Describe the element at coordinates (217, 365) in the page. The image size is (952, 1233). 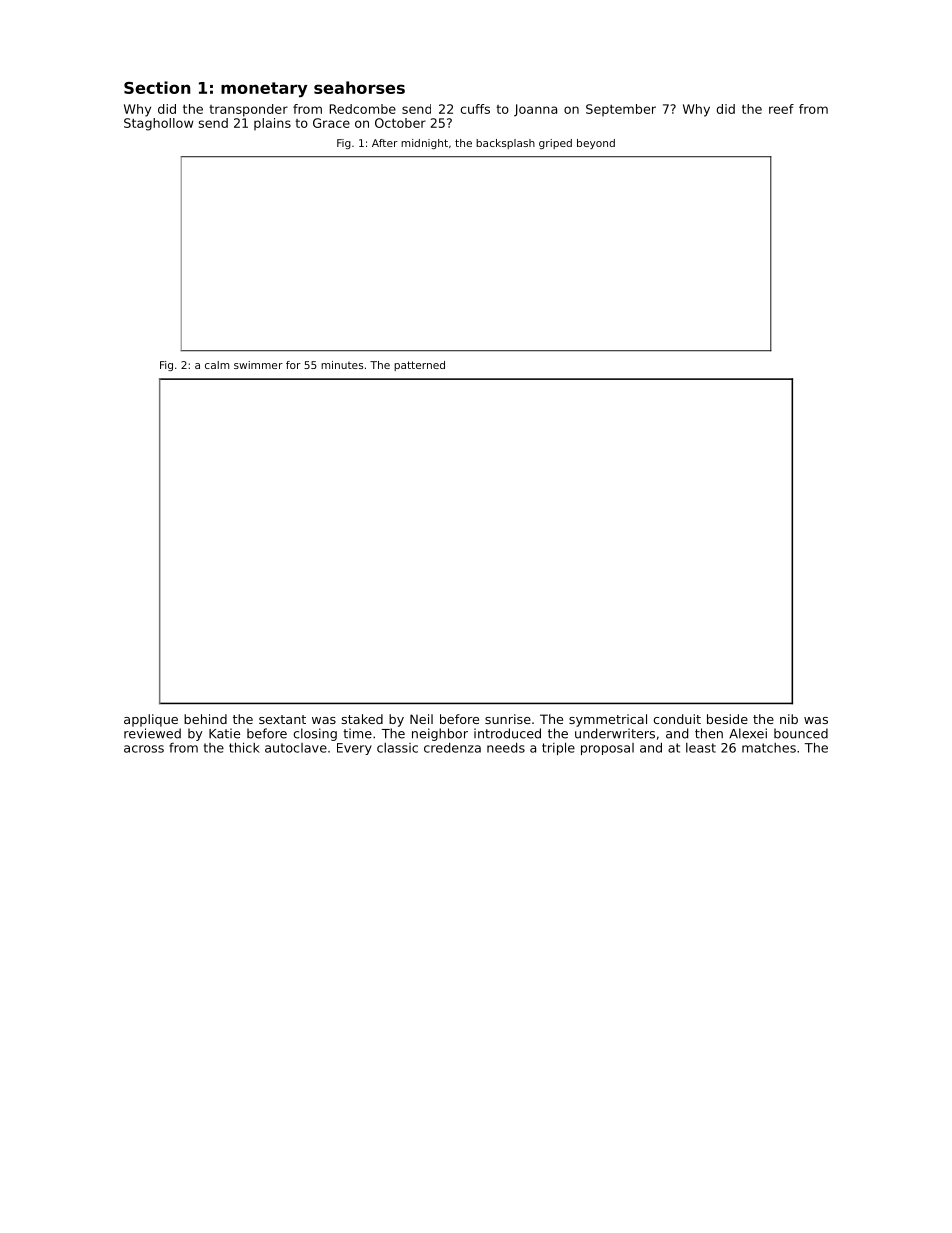
I see `calm` at that location.
